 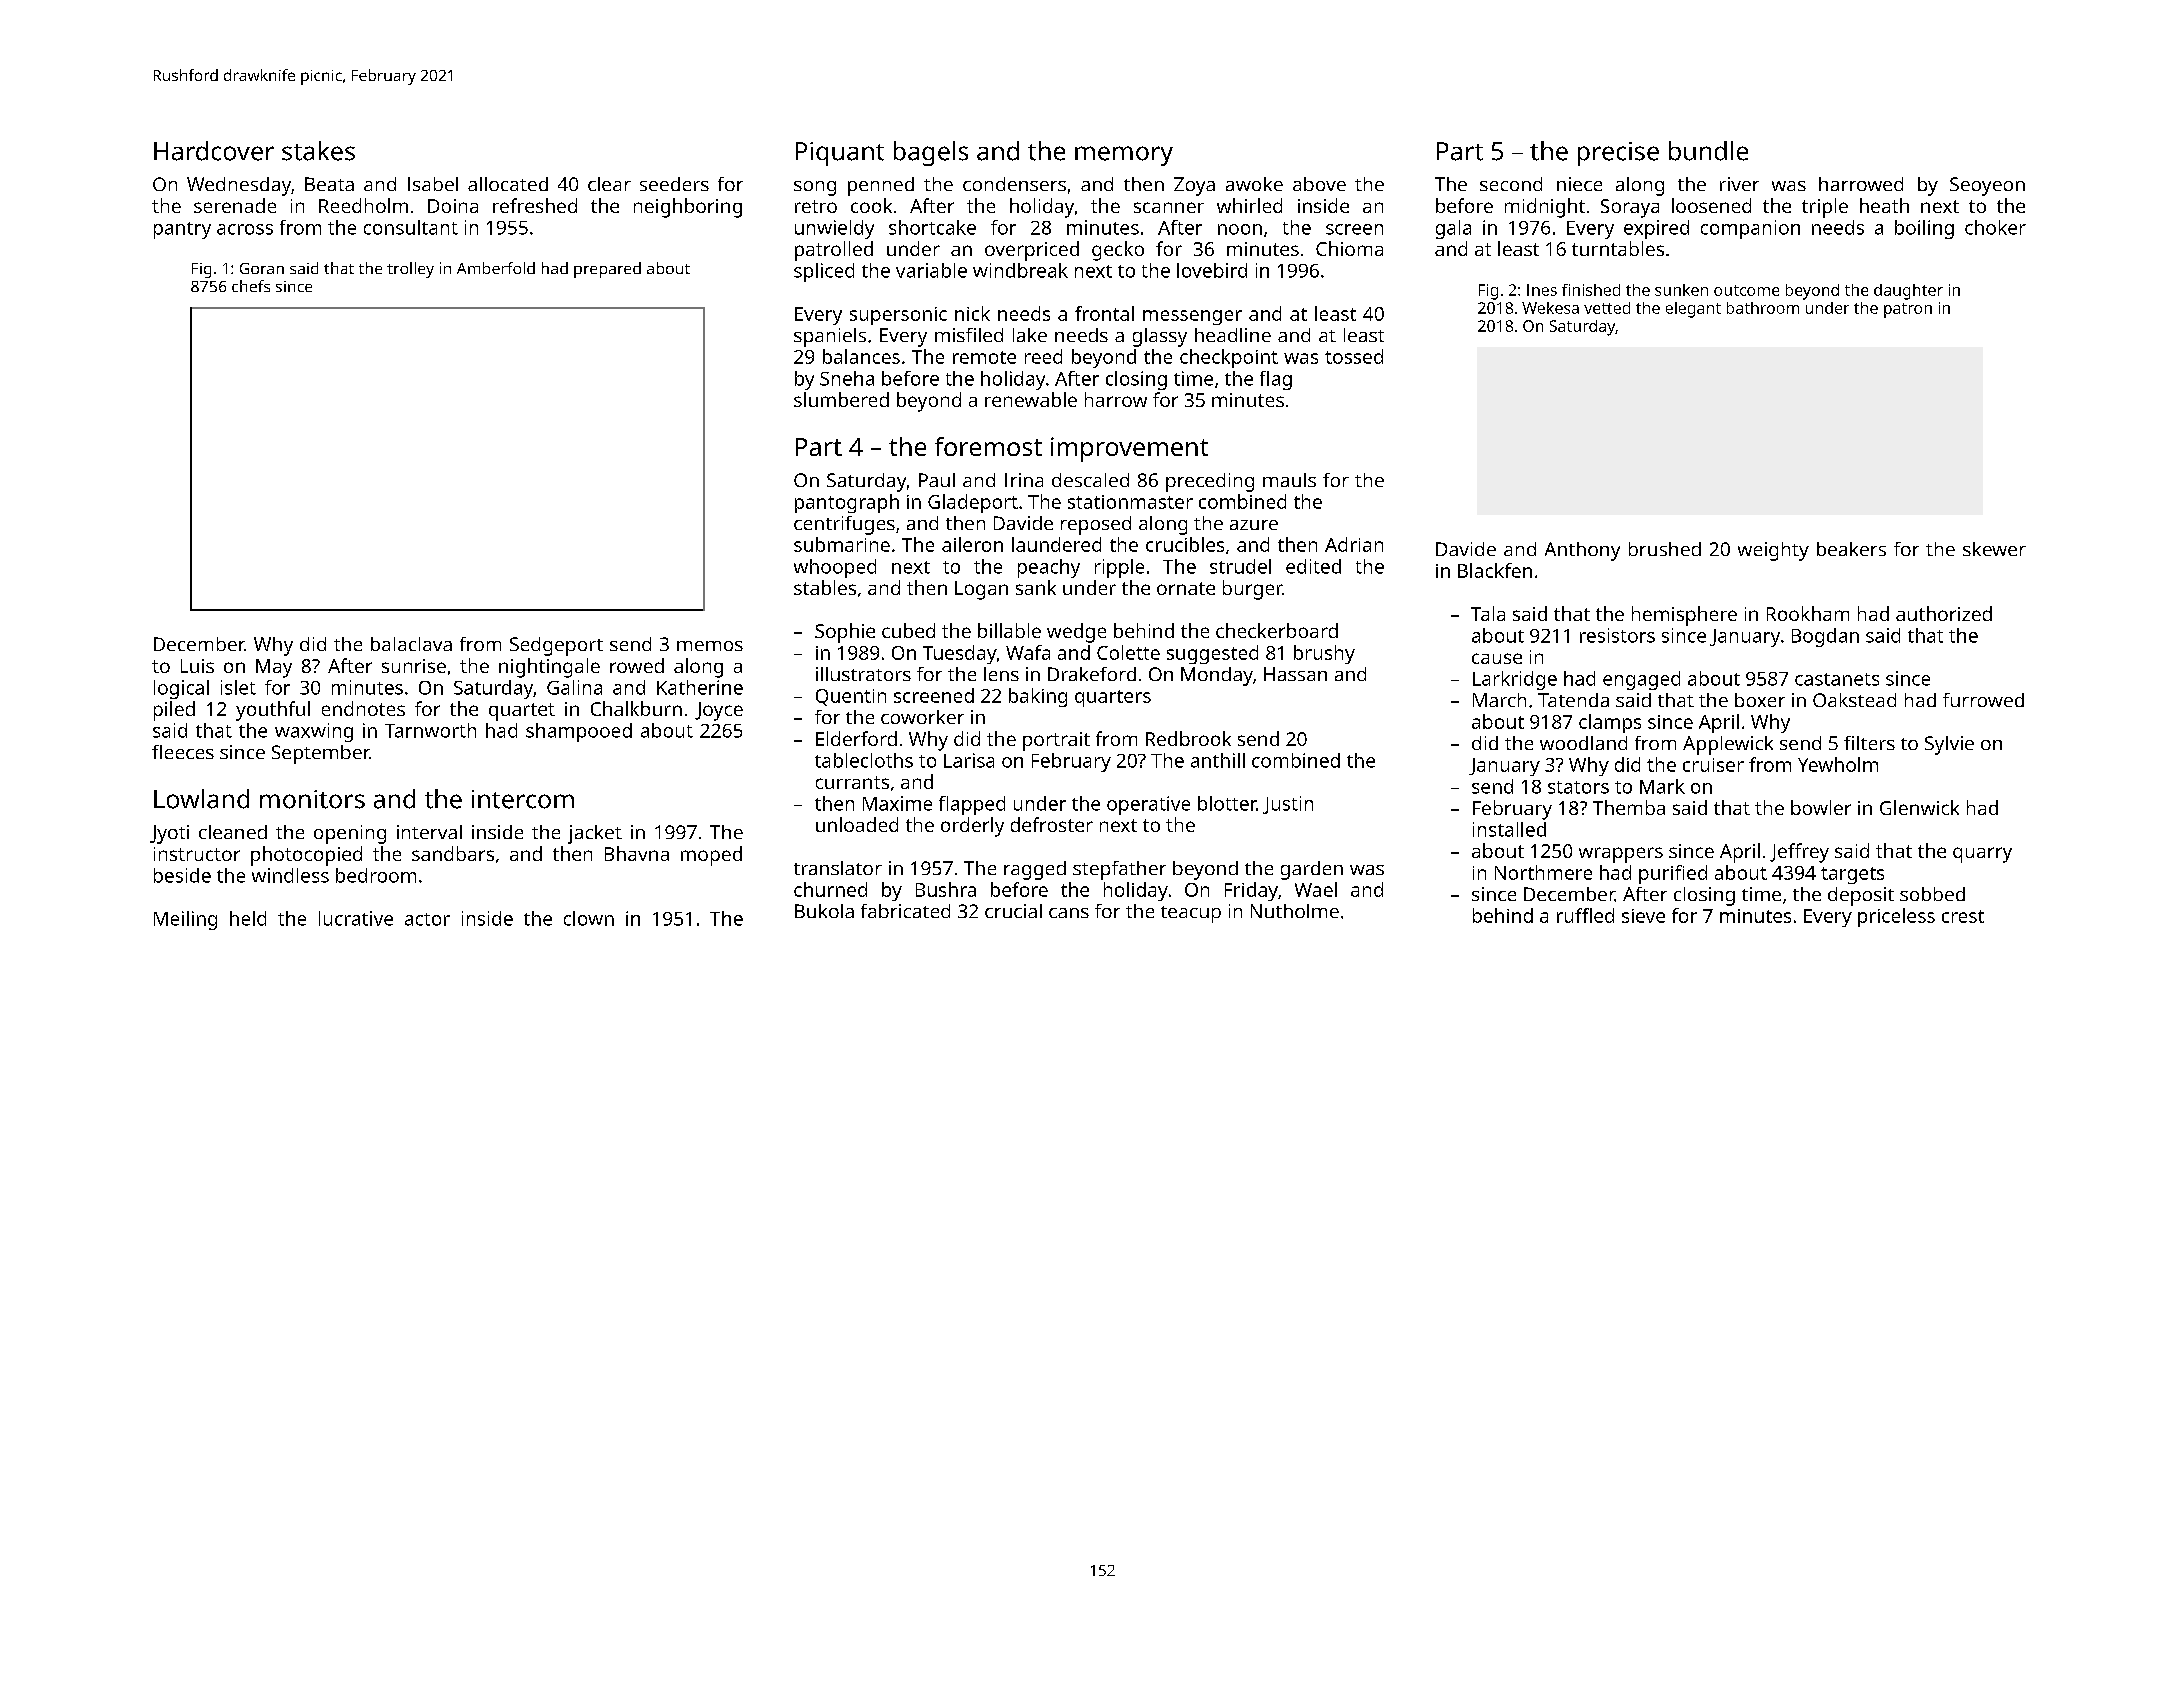 What do you see at coordinates (433, 184) in the document?
I see `Isabel` at bounding box center [433, 184].
